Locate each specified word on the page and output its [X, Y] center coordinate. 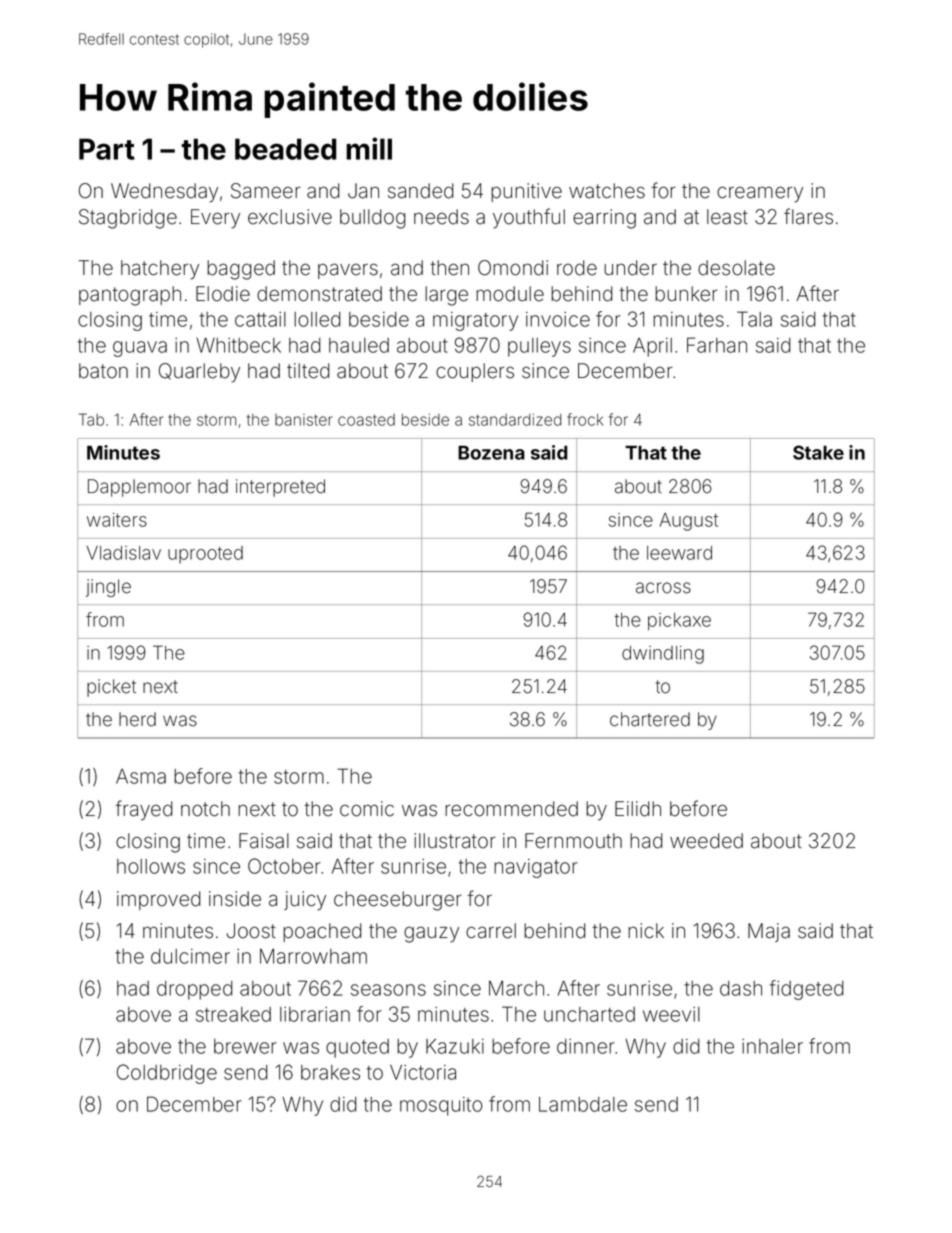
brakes [330, 1072]
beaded [285, 149]
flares [808, 216]
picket [111, 688]
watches [607, 191]
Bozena [491, 453]
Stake [818, 452]
